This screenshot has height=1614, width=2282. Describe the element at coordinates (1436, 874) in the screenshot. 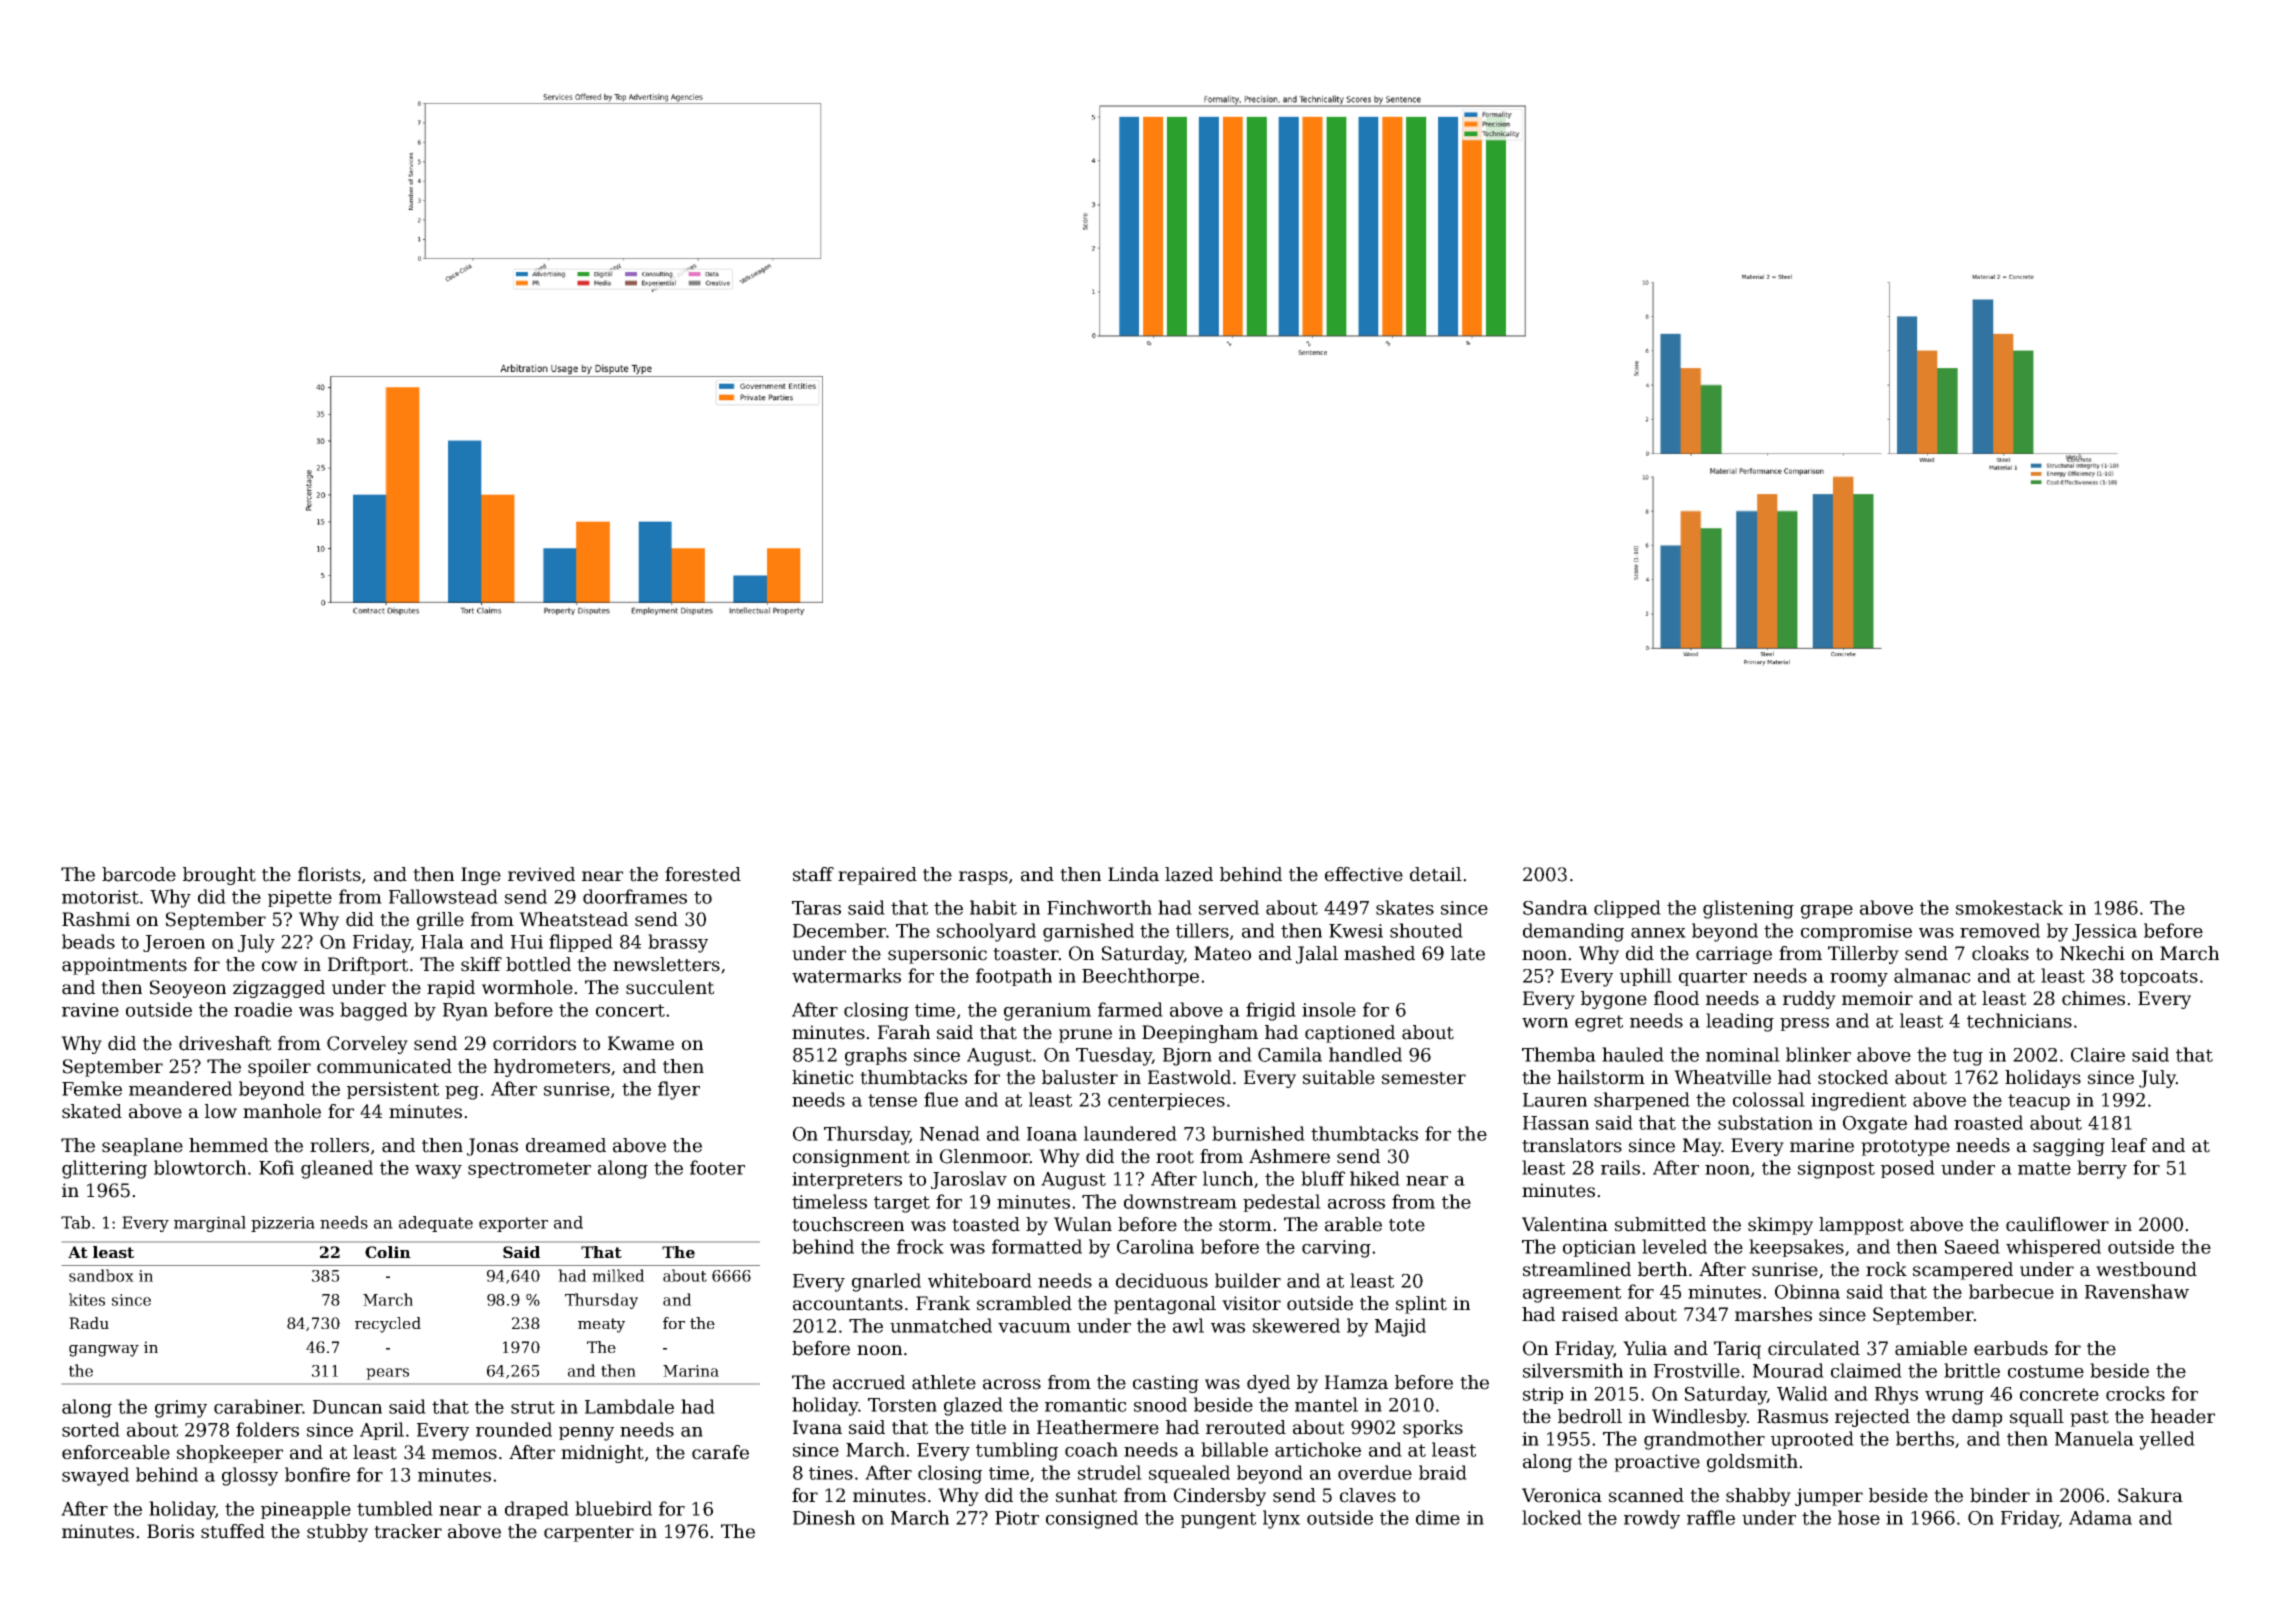

I see `detail` at that location.
